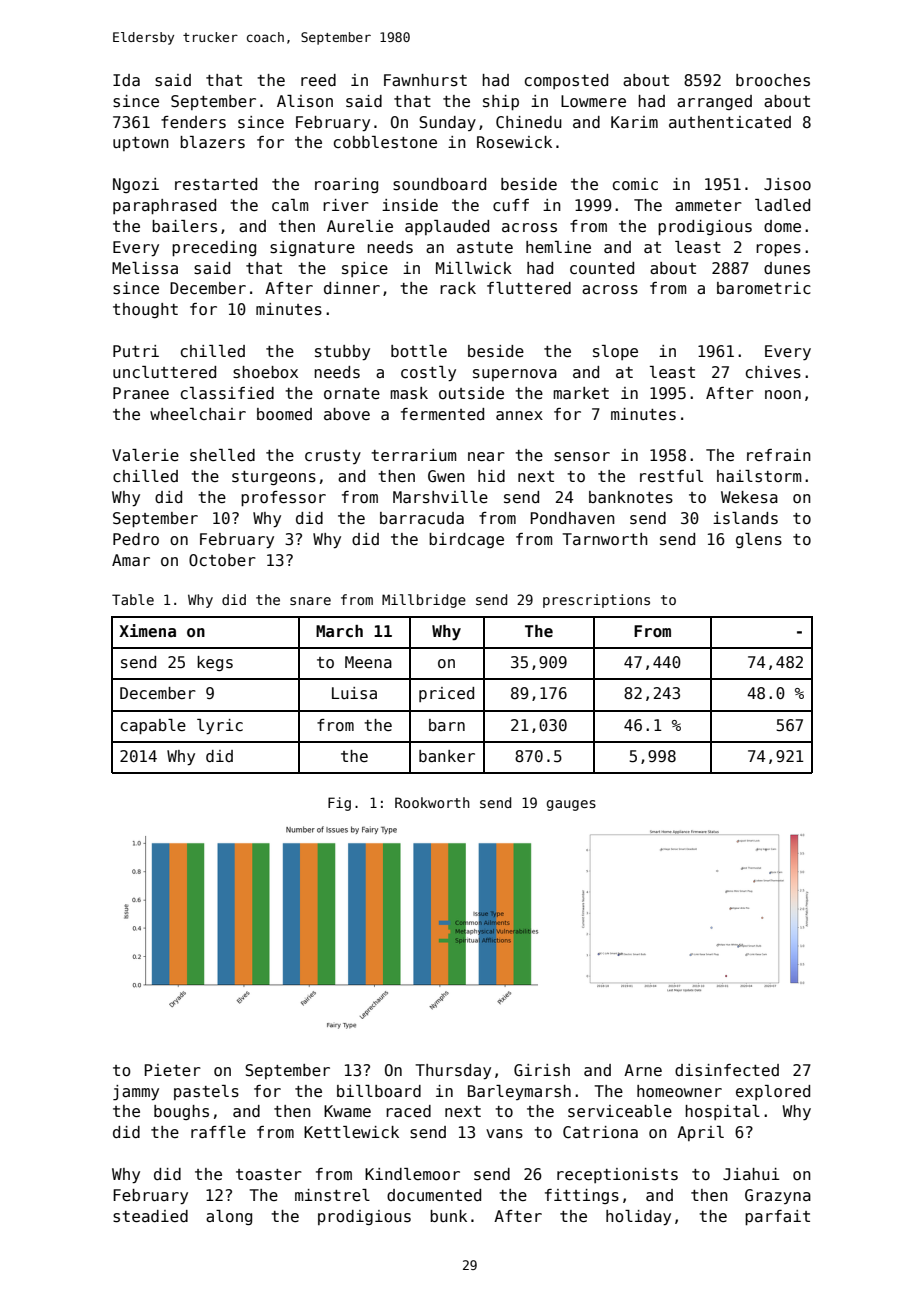 The height and width of the image is (1308, 924). I want to click on Fawnhurst, so click(425, 80).
